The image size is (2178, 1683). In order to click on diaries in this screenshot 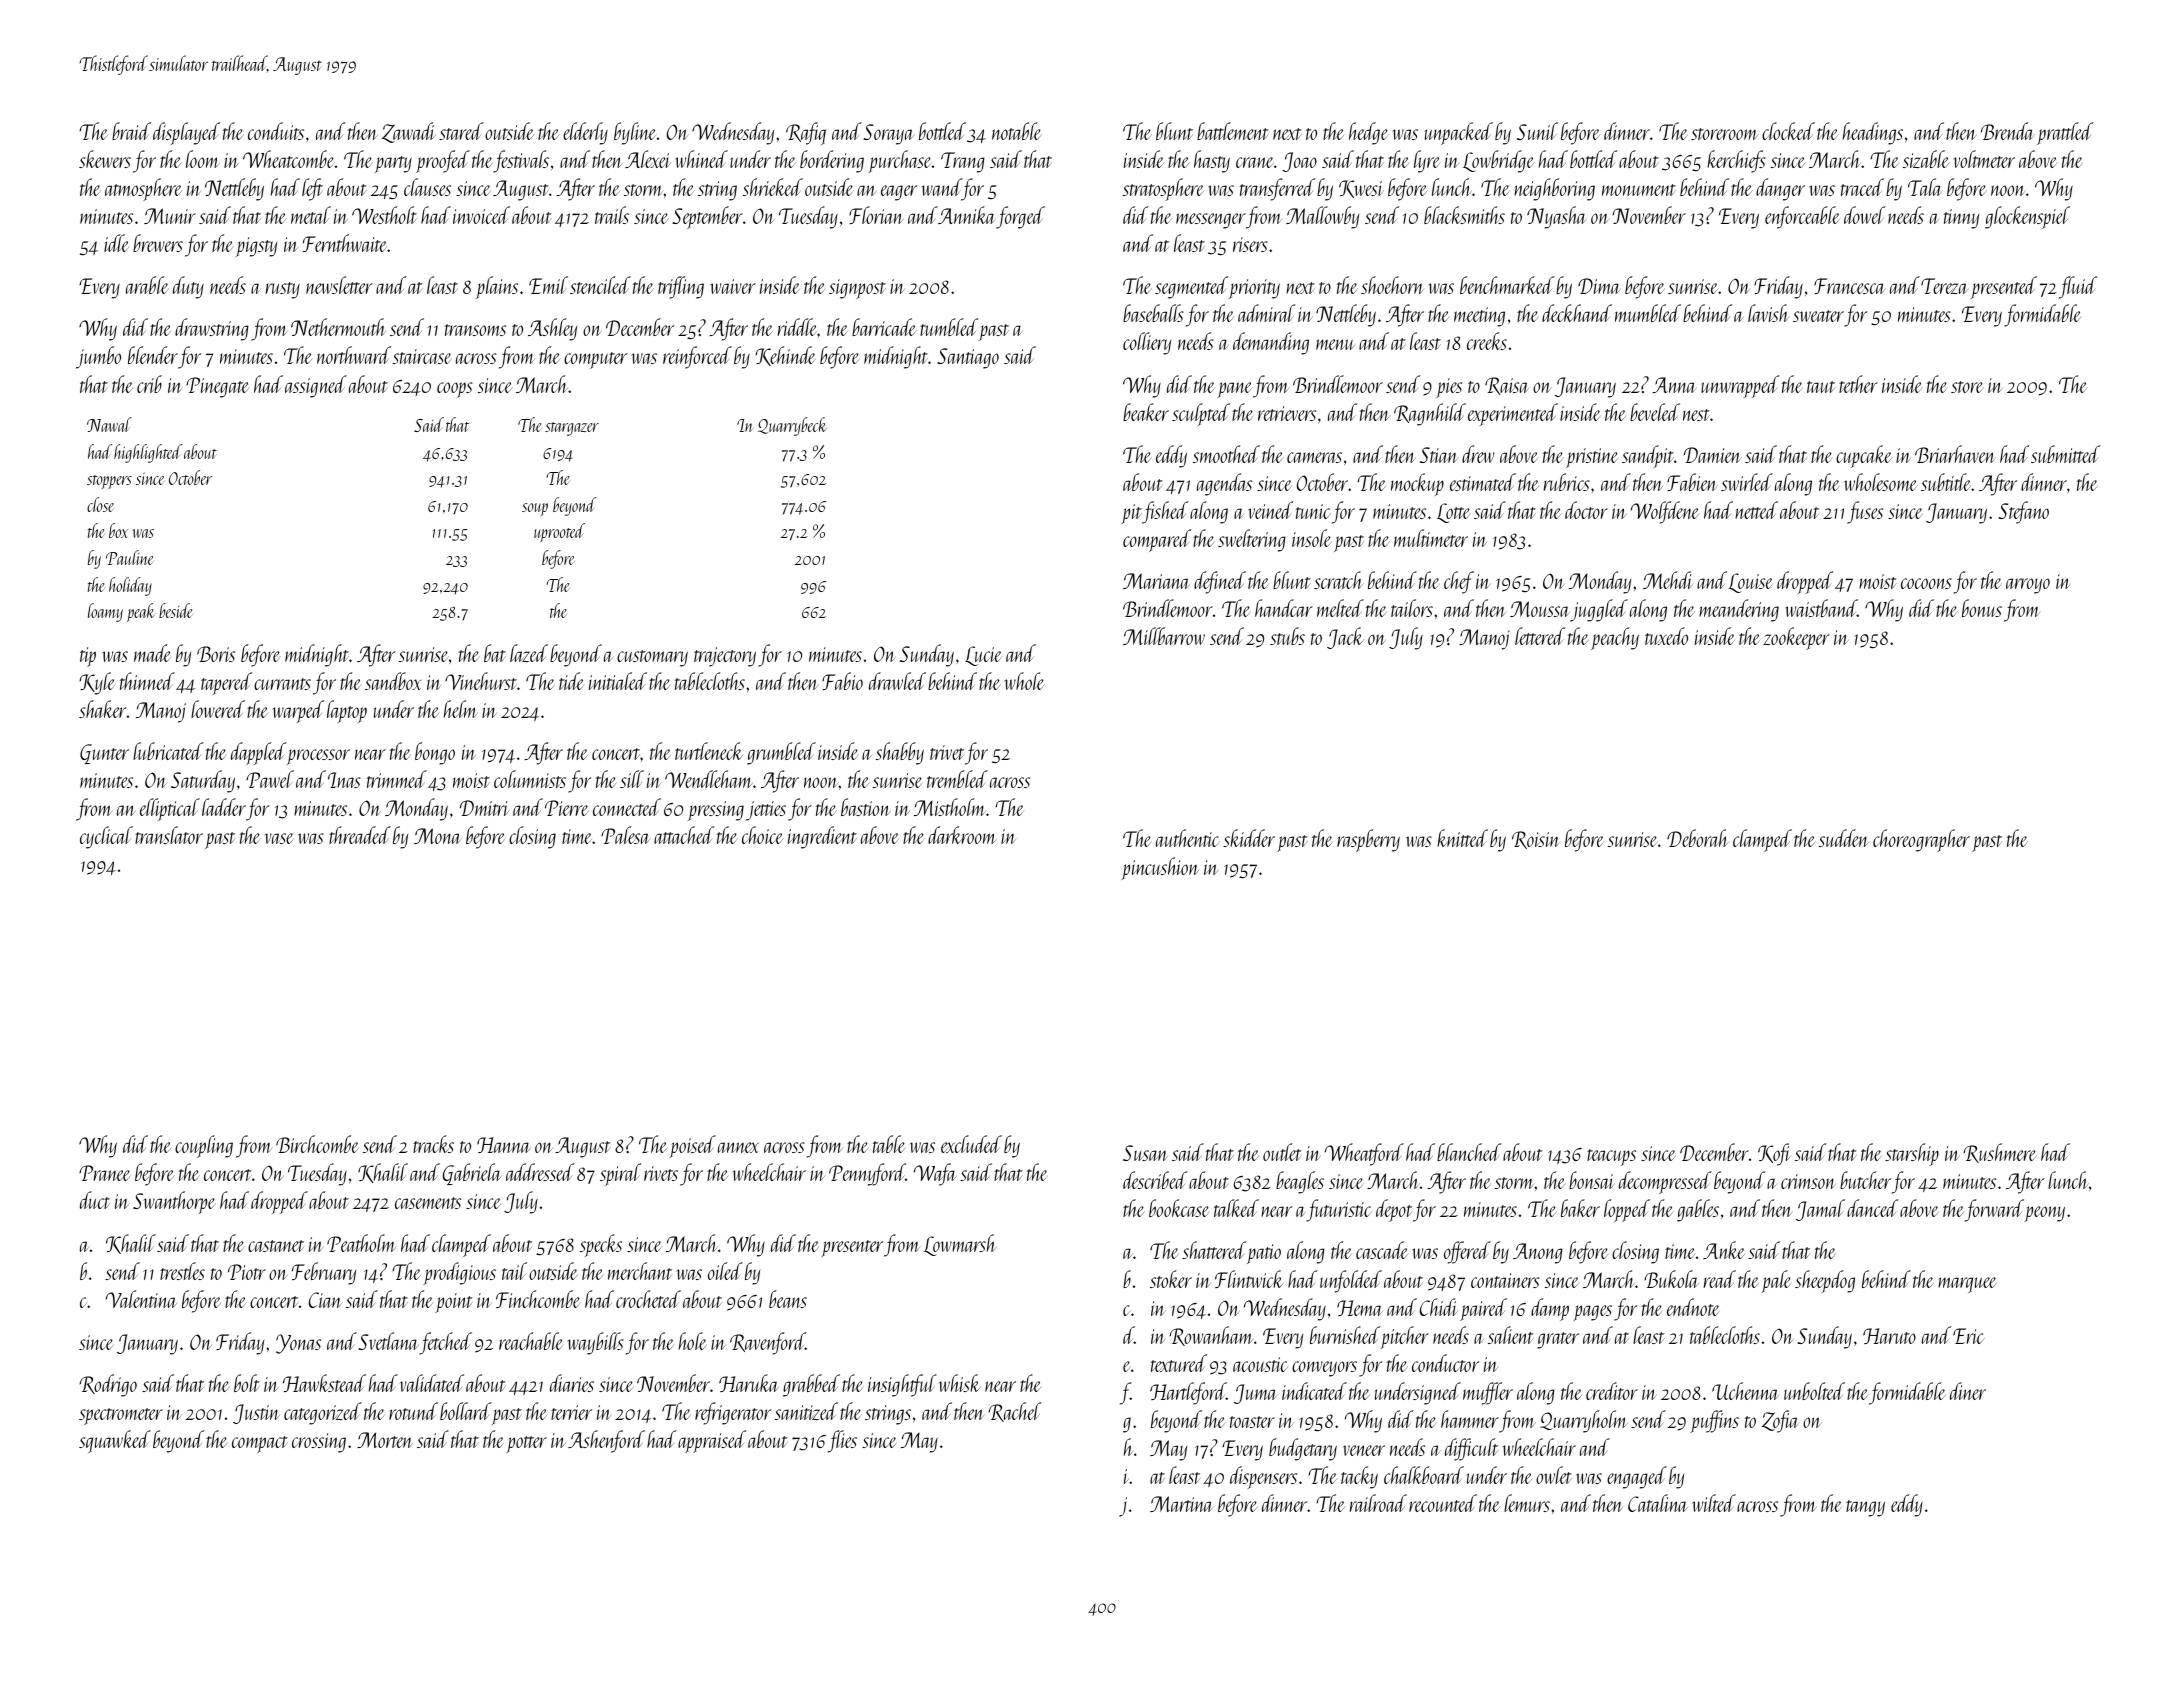, I will do `click(572, 1383)`.
